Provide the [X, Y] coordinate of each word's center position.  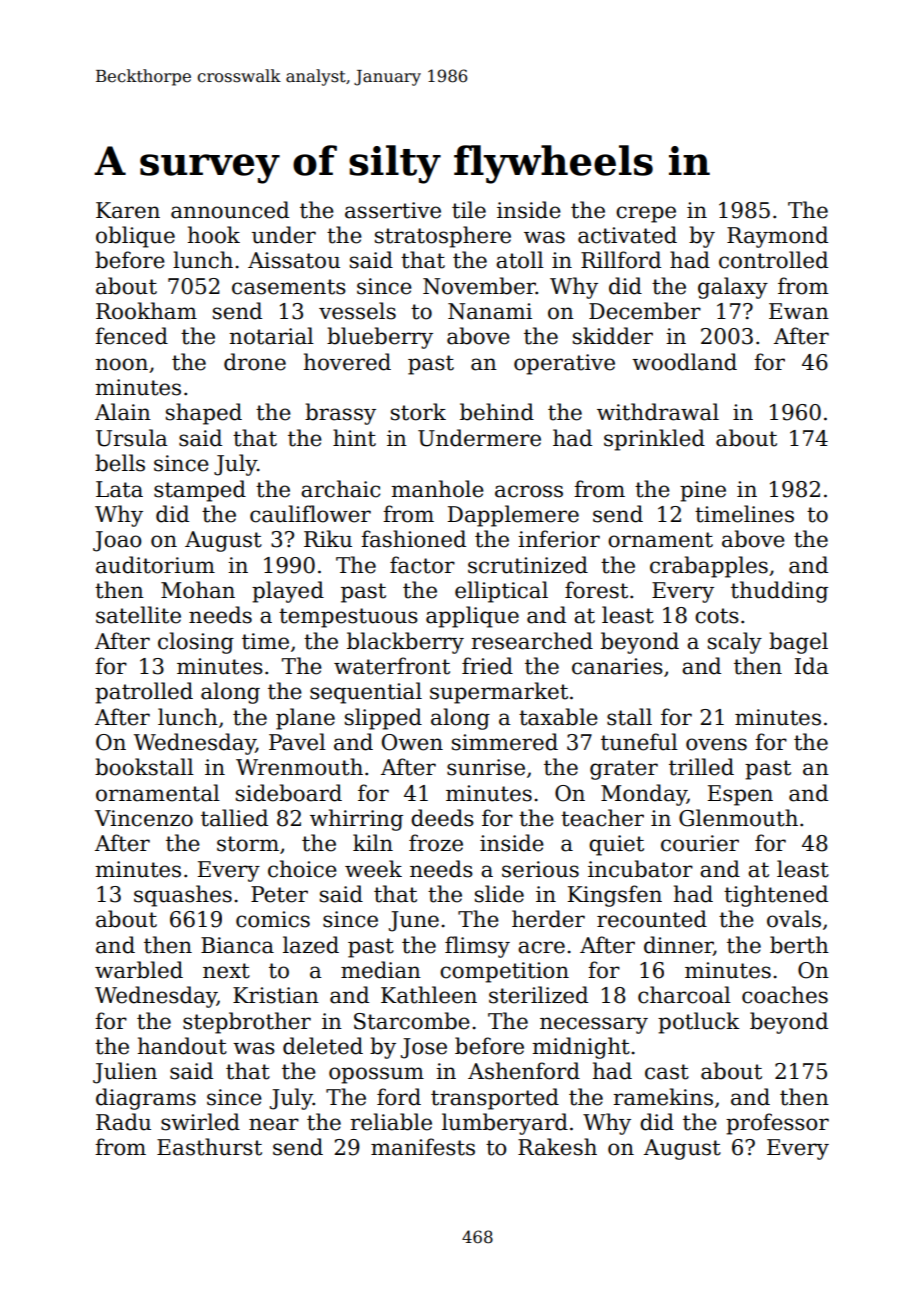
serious [540, 869]
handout [182, 1046]
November [479, 286]
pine [703, 491]
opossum [376, 1075]
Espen [740, 795]
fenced [131, 336]
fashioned [413, 539]
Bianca [237, 945]
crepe [646, 214]
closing [196, 643]
